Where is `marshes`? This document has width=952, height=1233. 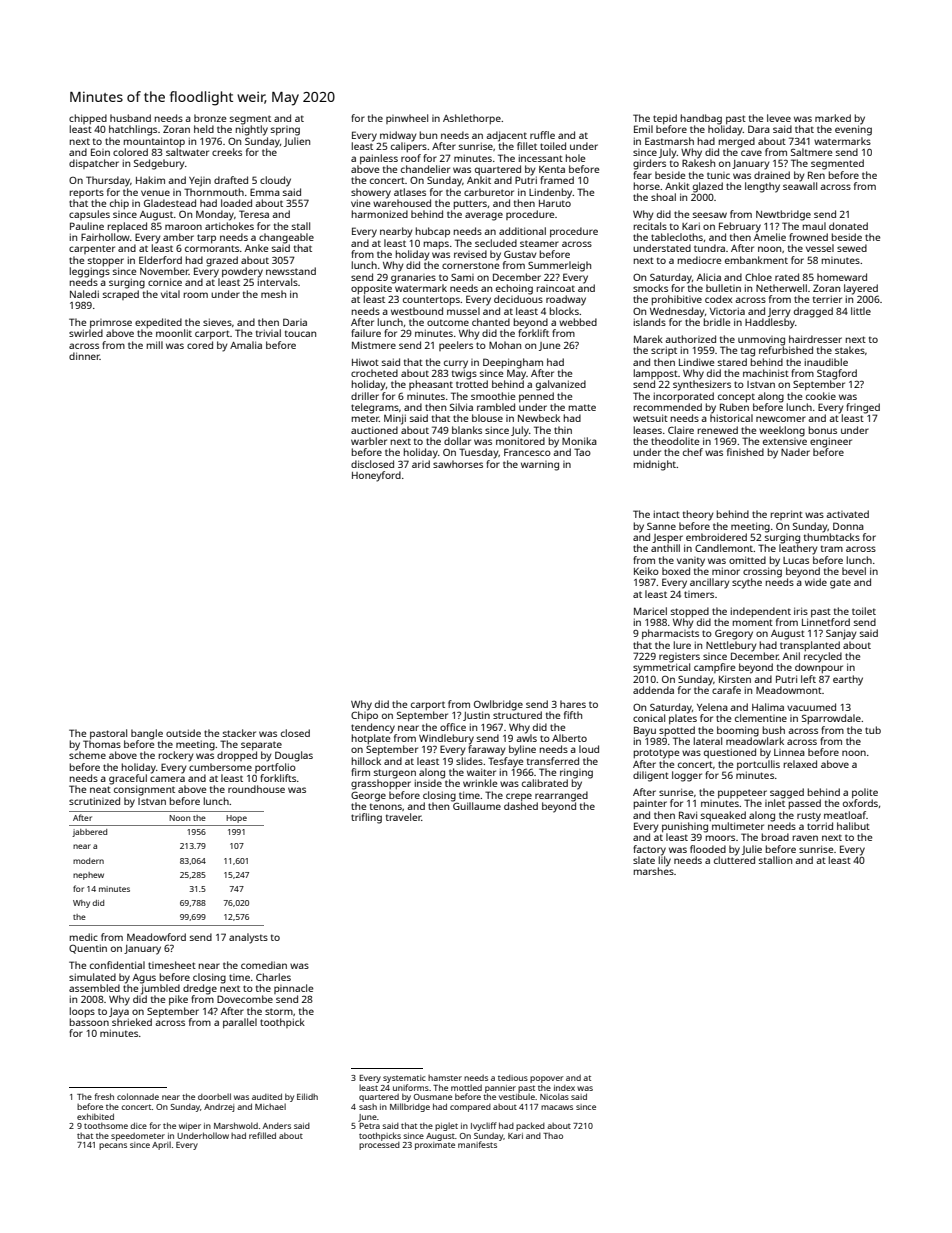
marshes is located at coordinates (654, 871).
